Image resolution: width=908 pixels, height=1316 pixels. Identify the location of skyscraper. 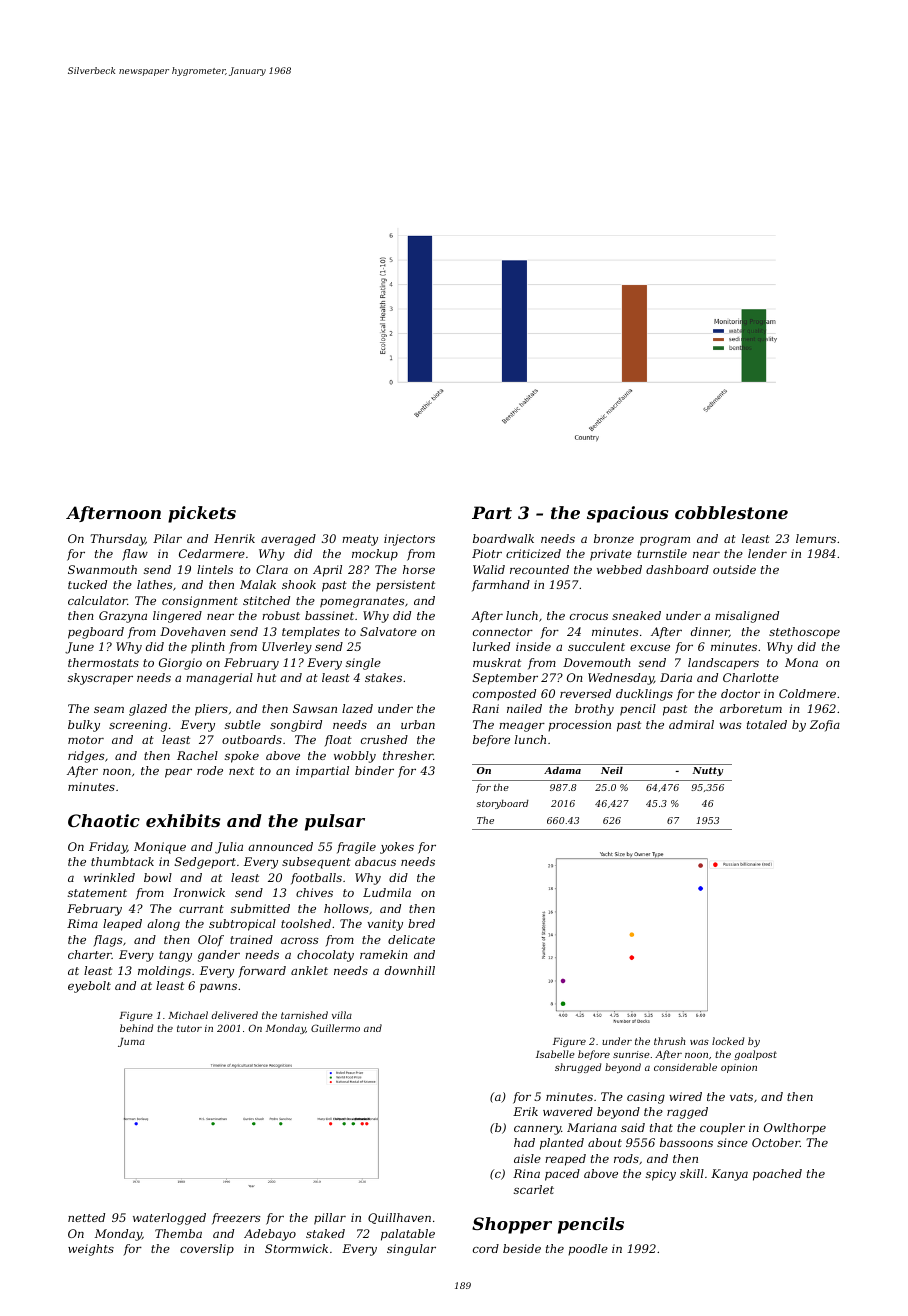
(100, 679).
